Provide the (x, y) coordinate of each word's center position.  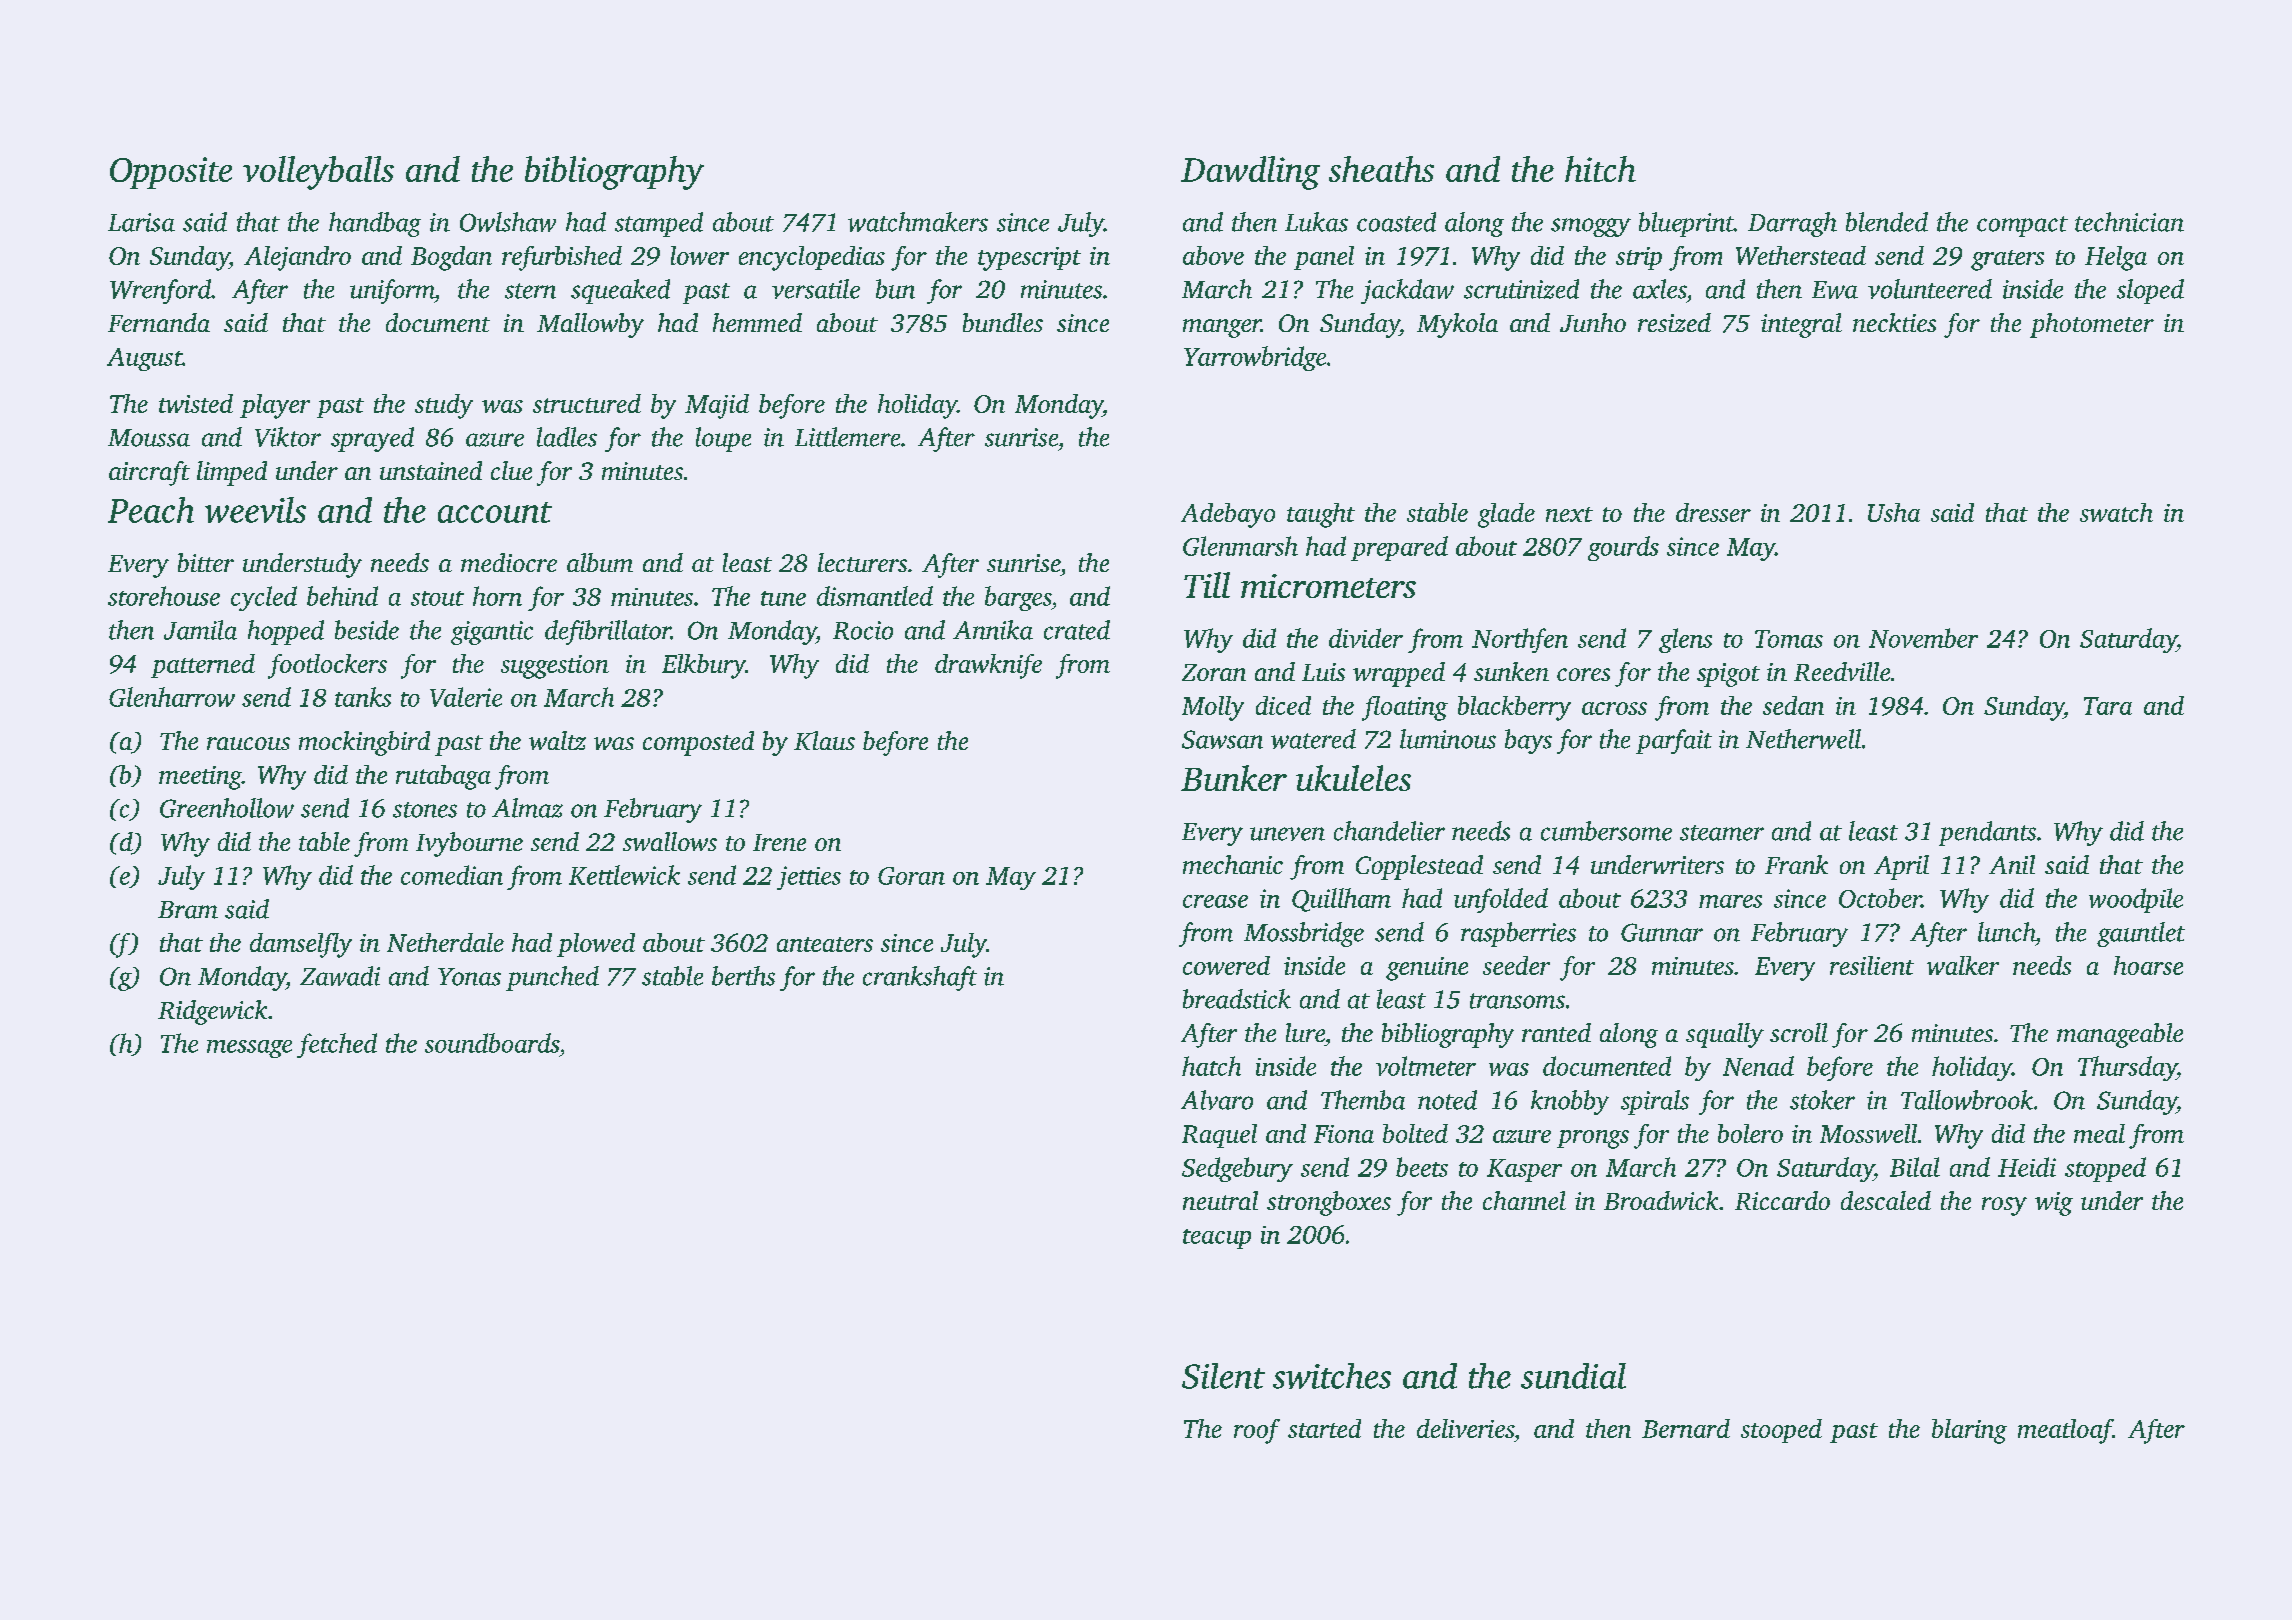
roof (1257, 1431)
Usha (1894, 512)
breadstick (1237, 999)
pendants (1987, 833)
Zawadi (340, 976)
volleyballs (318, 173)
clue (511, 470)
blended (1887, 222)
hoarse (2148, 965)
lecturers (862, 562)
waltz (557, 740)
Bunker (1234, 778)
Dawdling (1250, 173)
